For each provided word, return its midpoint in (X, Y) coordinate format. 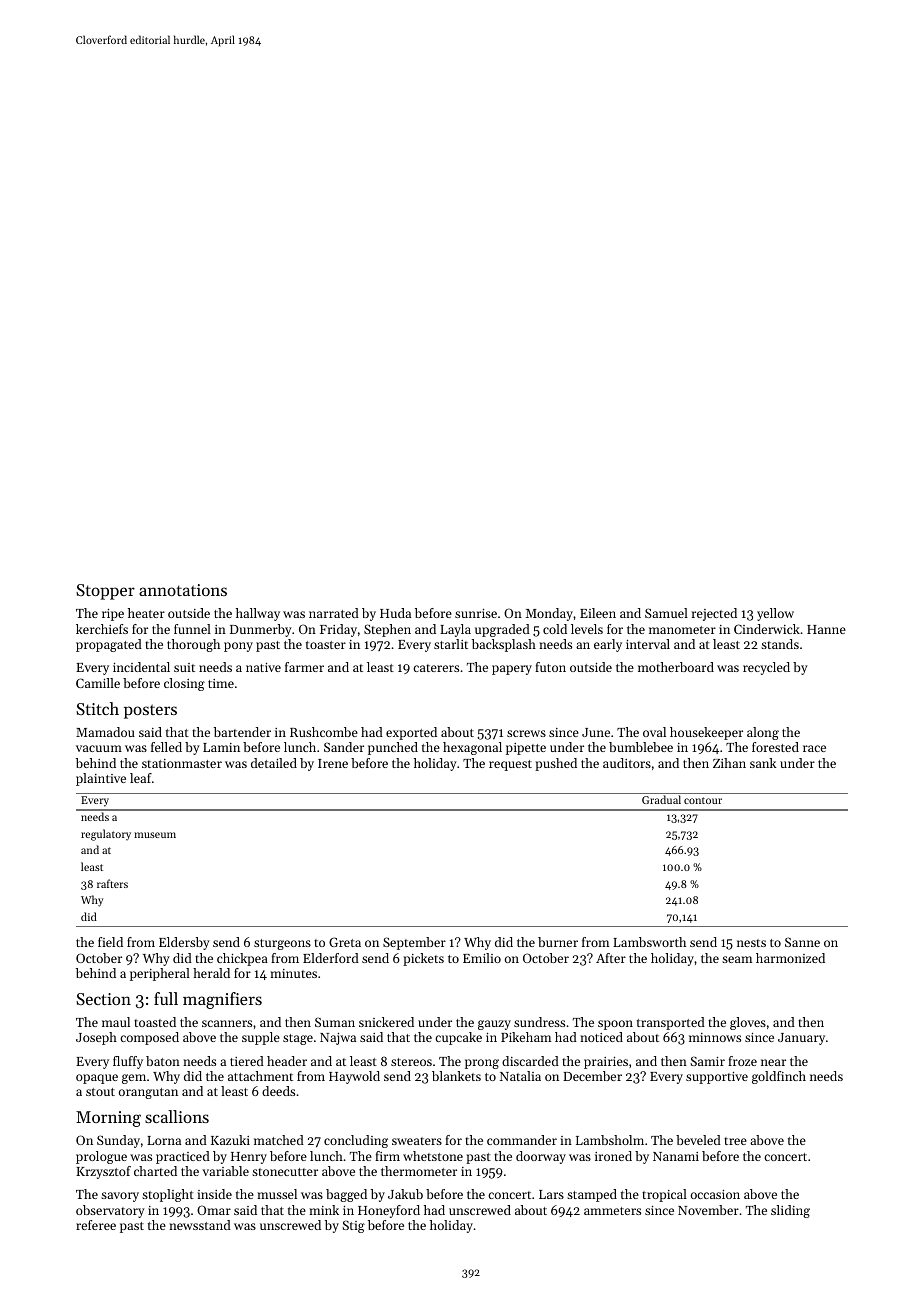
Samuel (666, 613)
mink (324, 1210)
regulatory (106, 835)
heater (146, 613)
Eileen (598, 613)
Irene (333, 763)
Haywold (354, 1077)
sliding (790, 1211)
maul (116, 1022)
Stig (354, 1226)
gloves (748, 1023)
